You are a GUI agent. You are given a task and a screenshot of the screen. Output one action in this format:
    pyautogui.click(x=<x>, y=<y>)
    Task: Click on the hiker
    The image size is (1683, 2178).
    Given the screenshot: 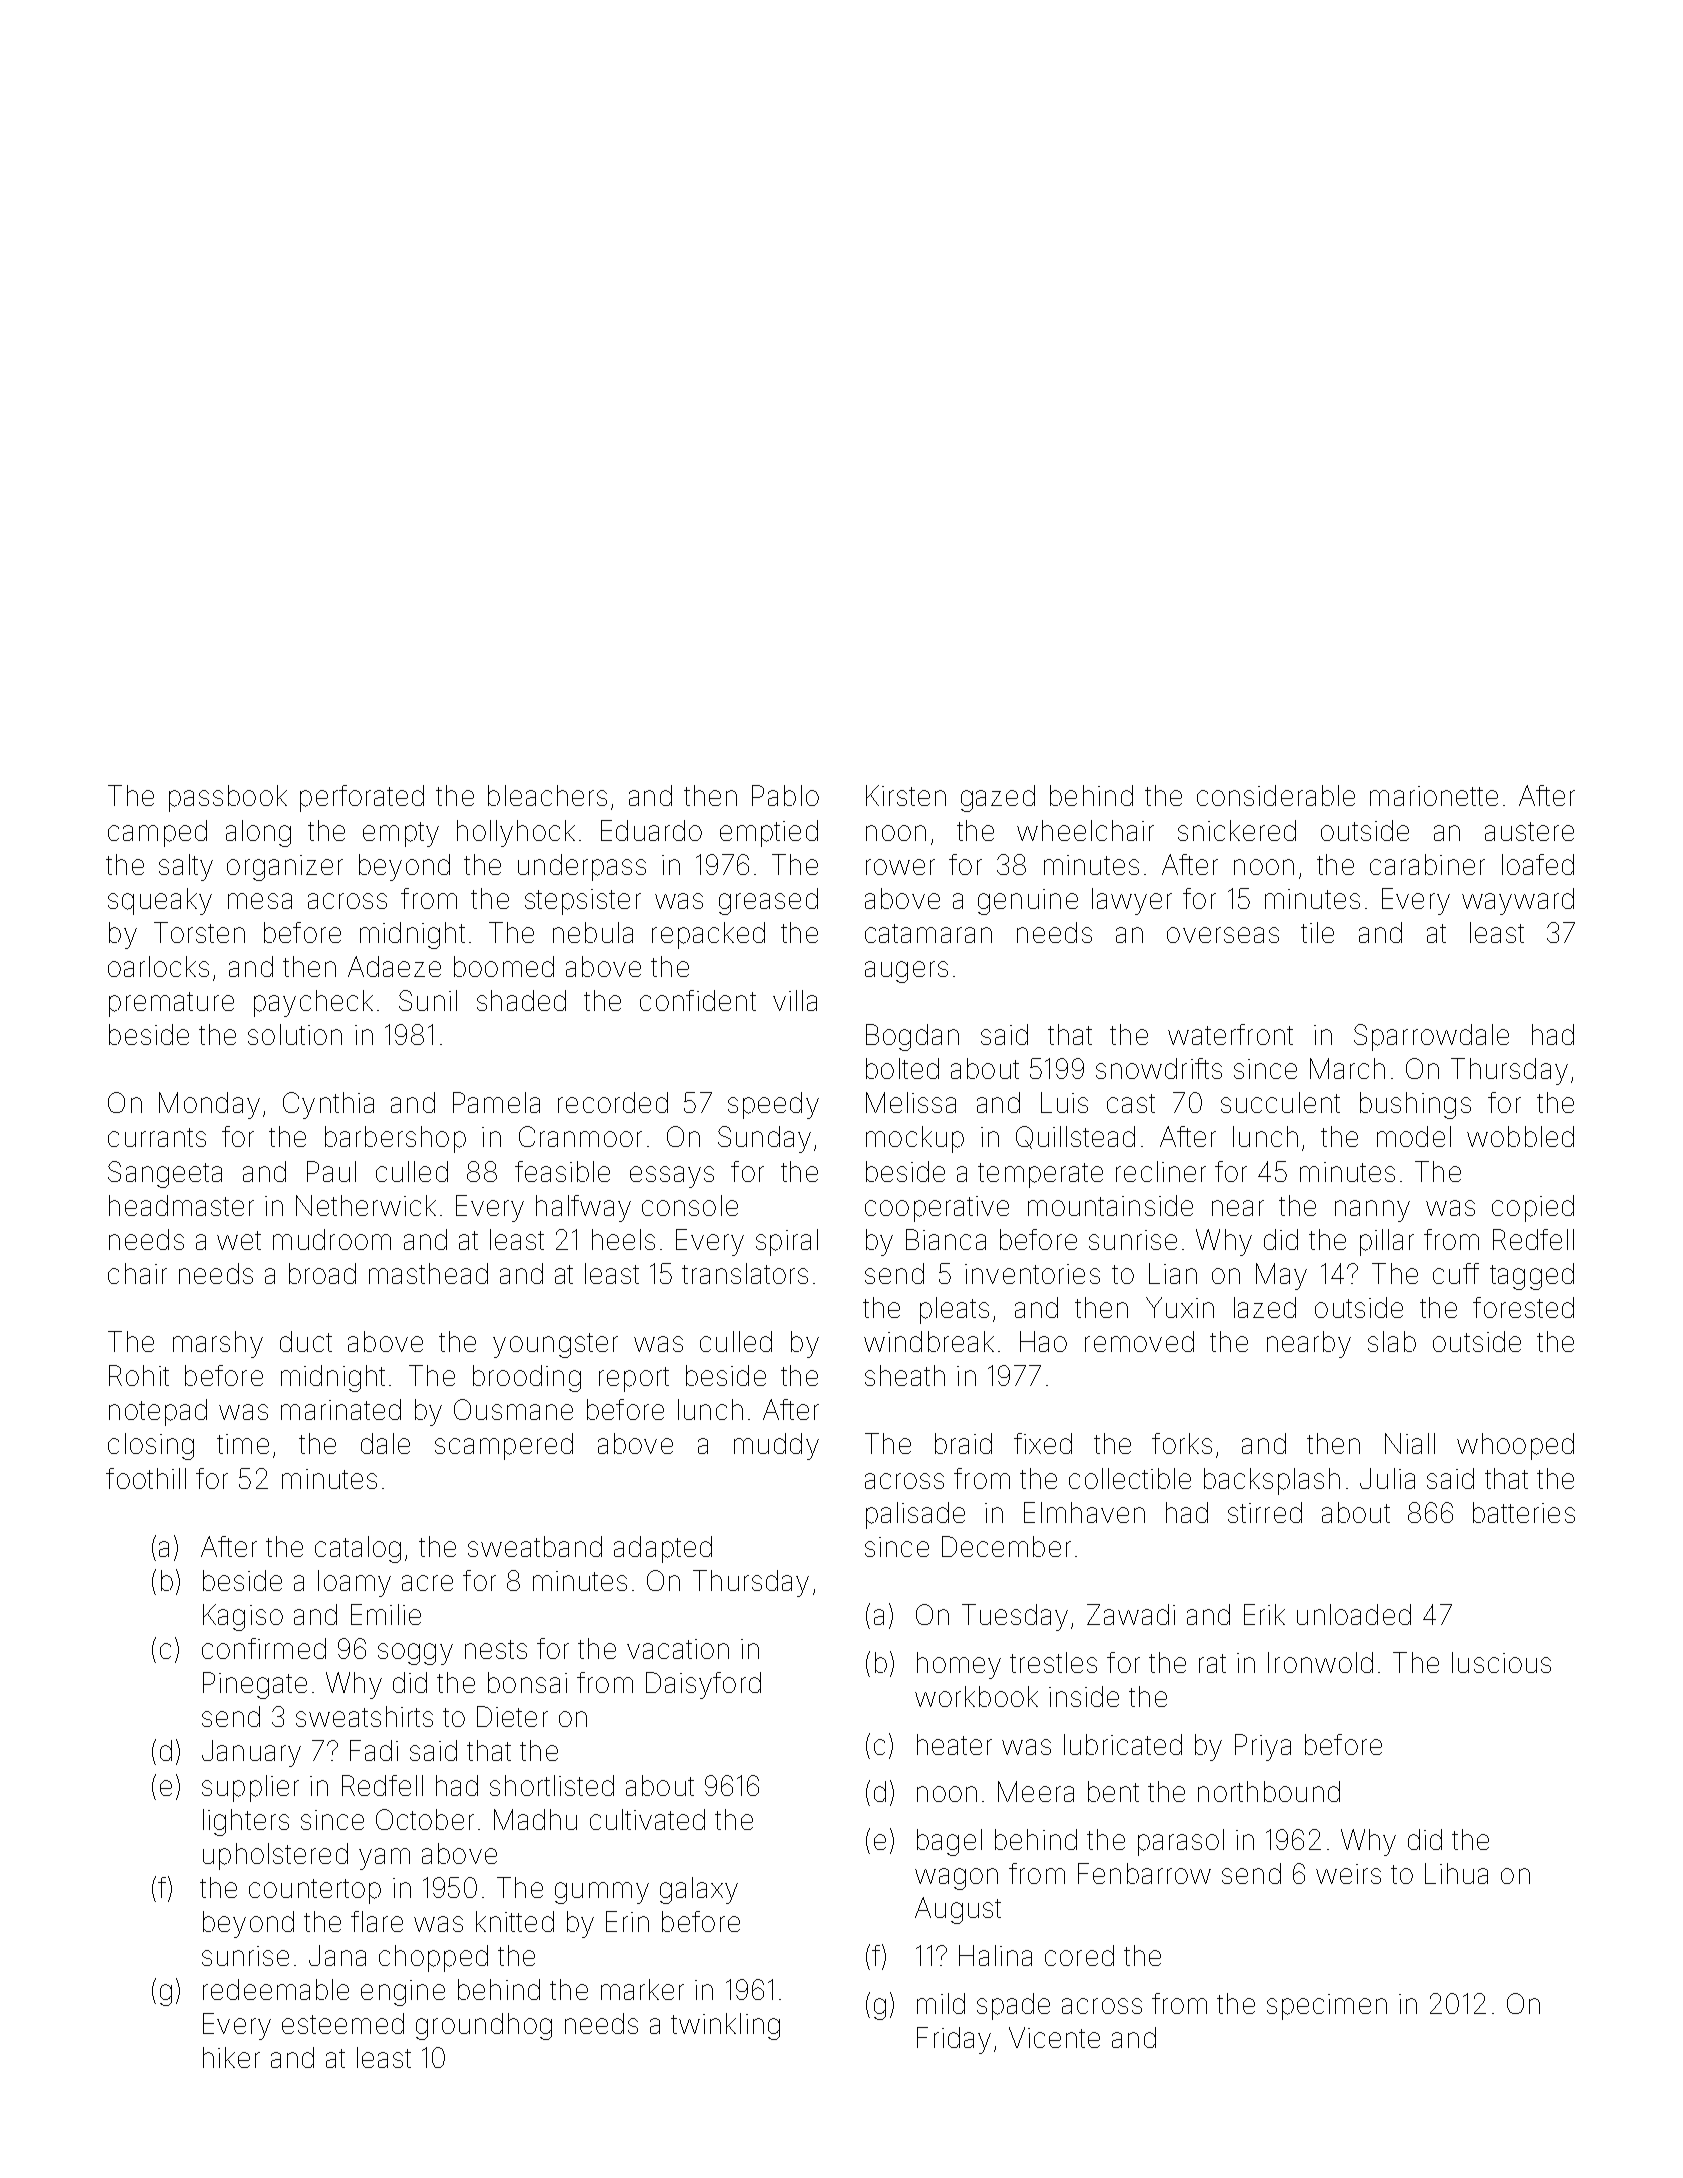 What is the action you would take?
    pyautogui.click(x=231, y=2057)
